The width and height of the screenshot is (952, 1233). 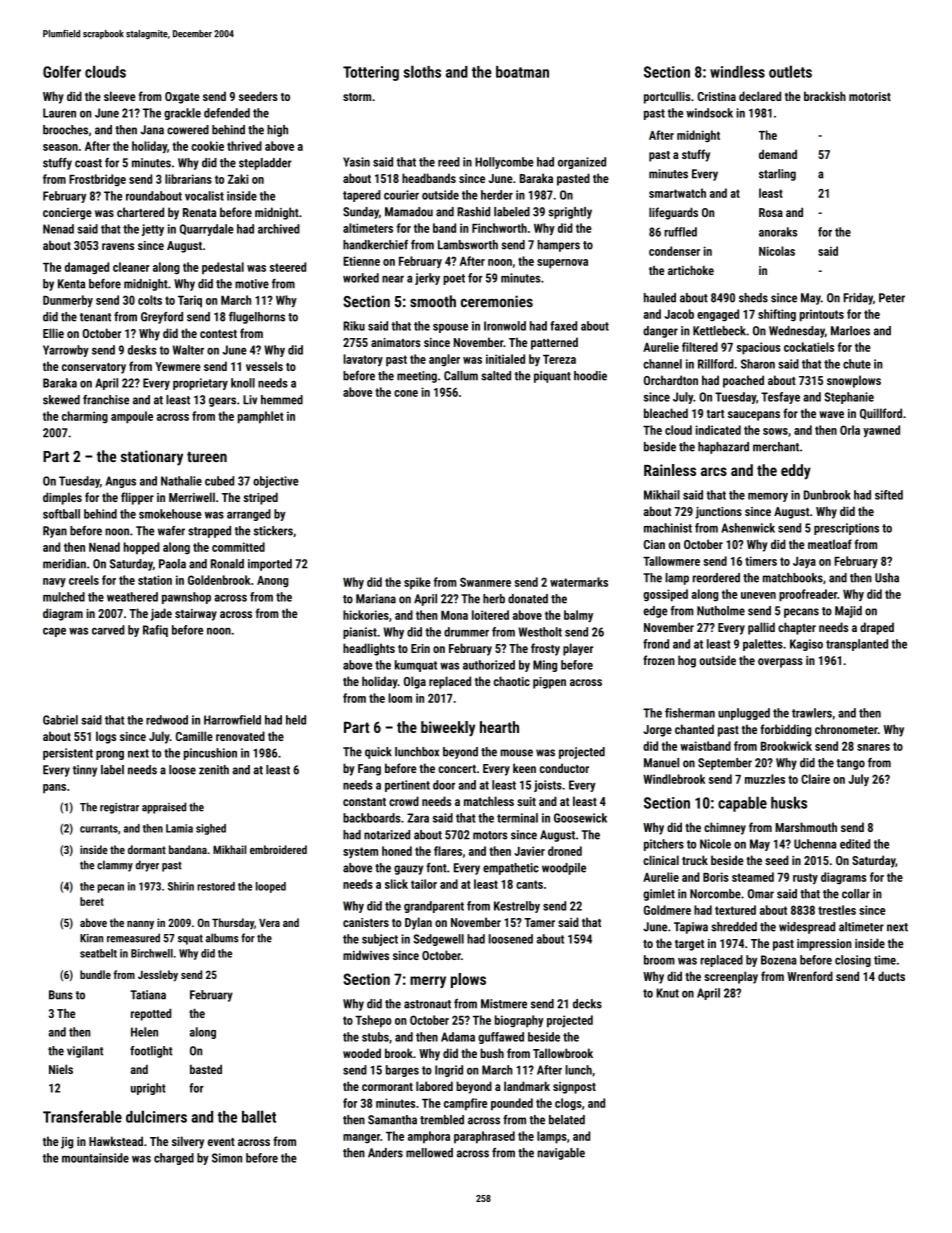 I want to click on sheds, so click(x=753, y=298).
